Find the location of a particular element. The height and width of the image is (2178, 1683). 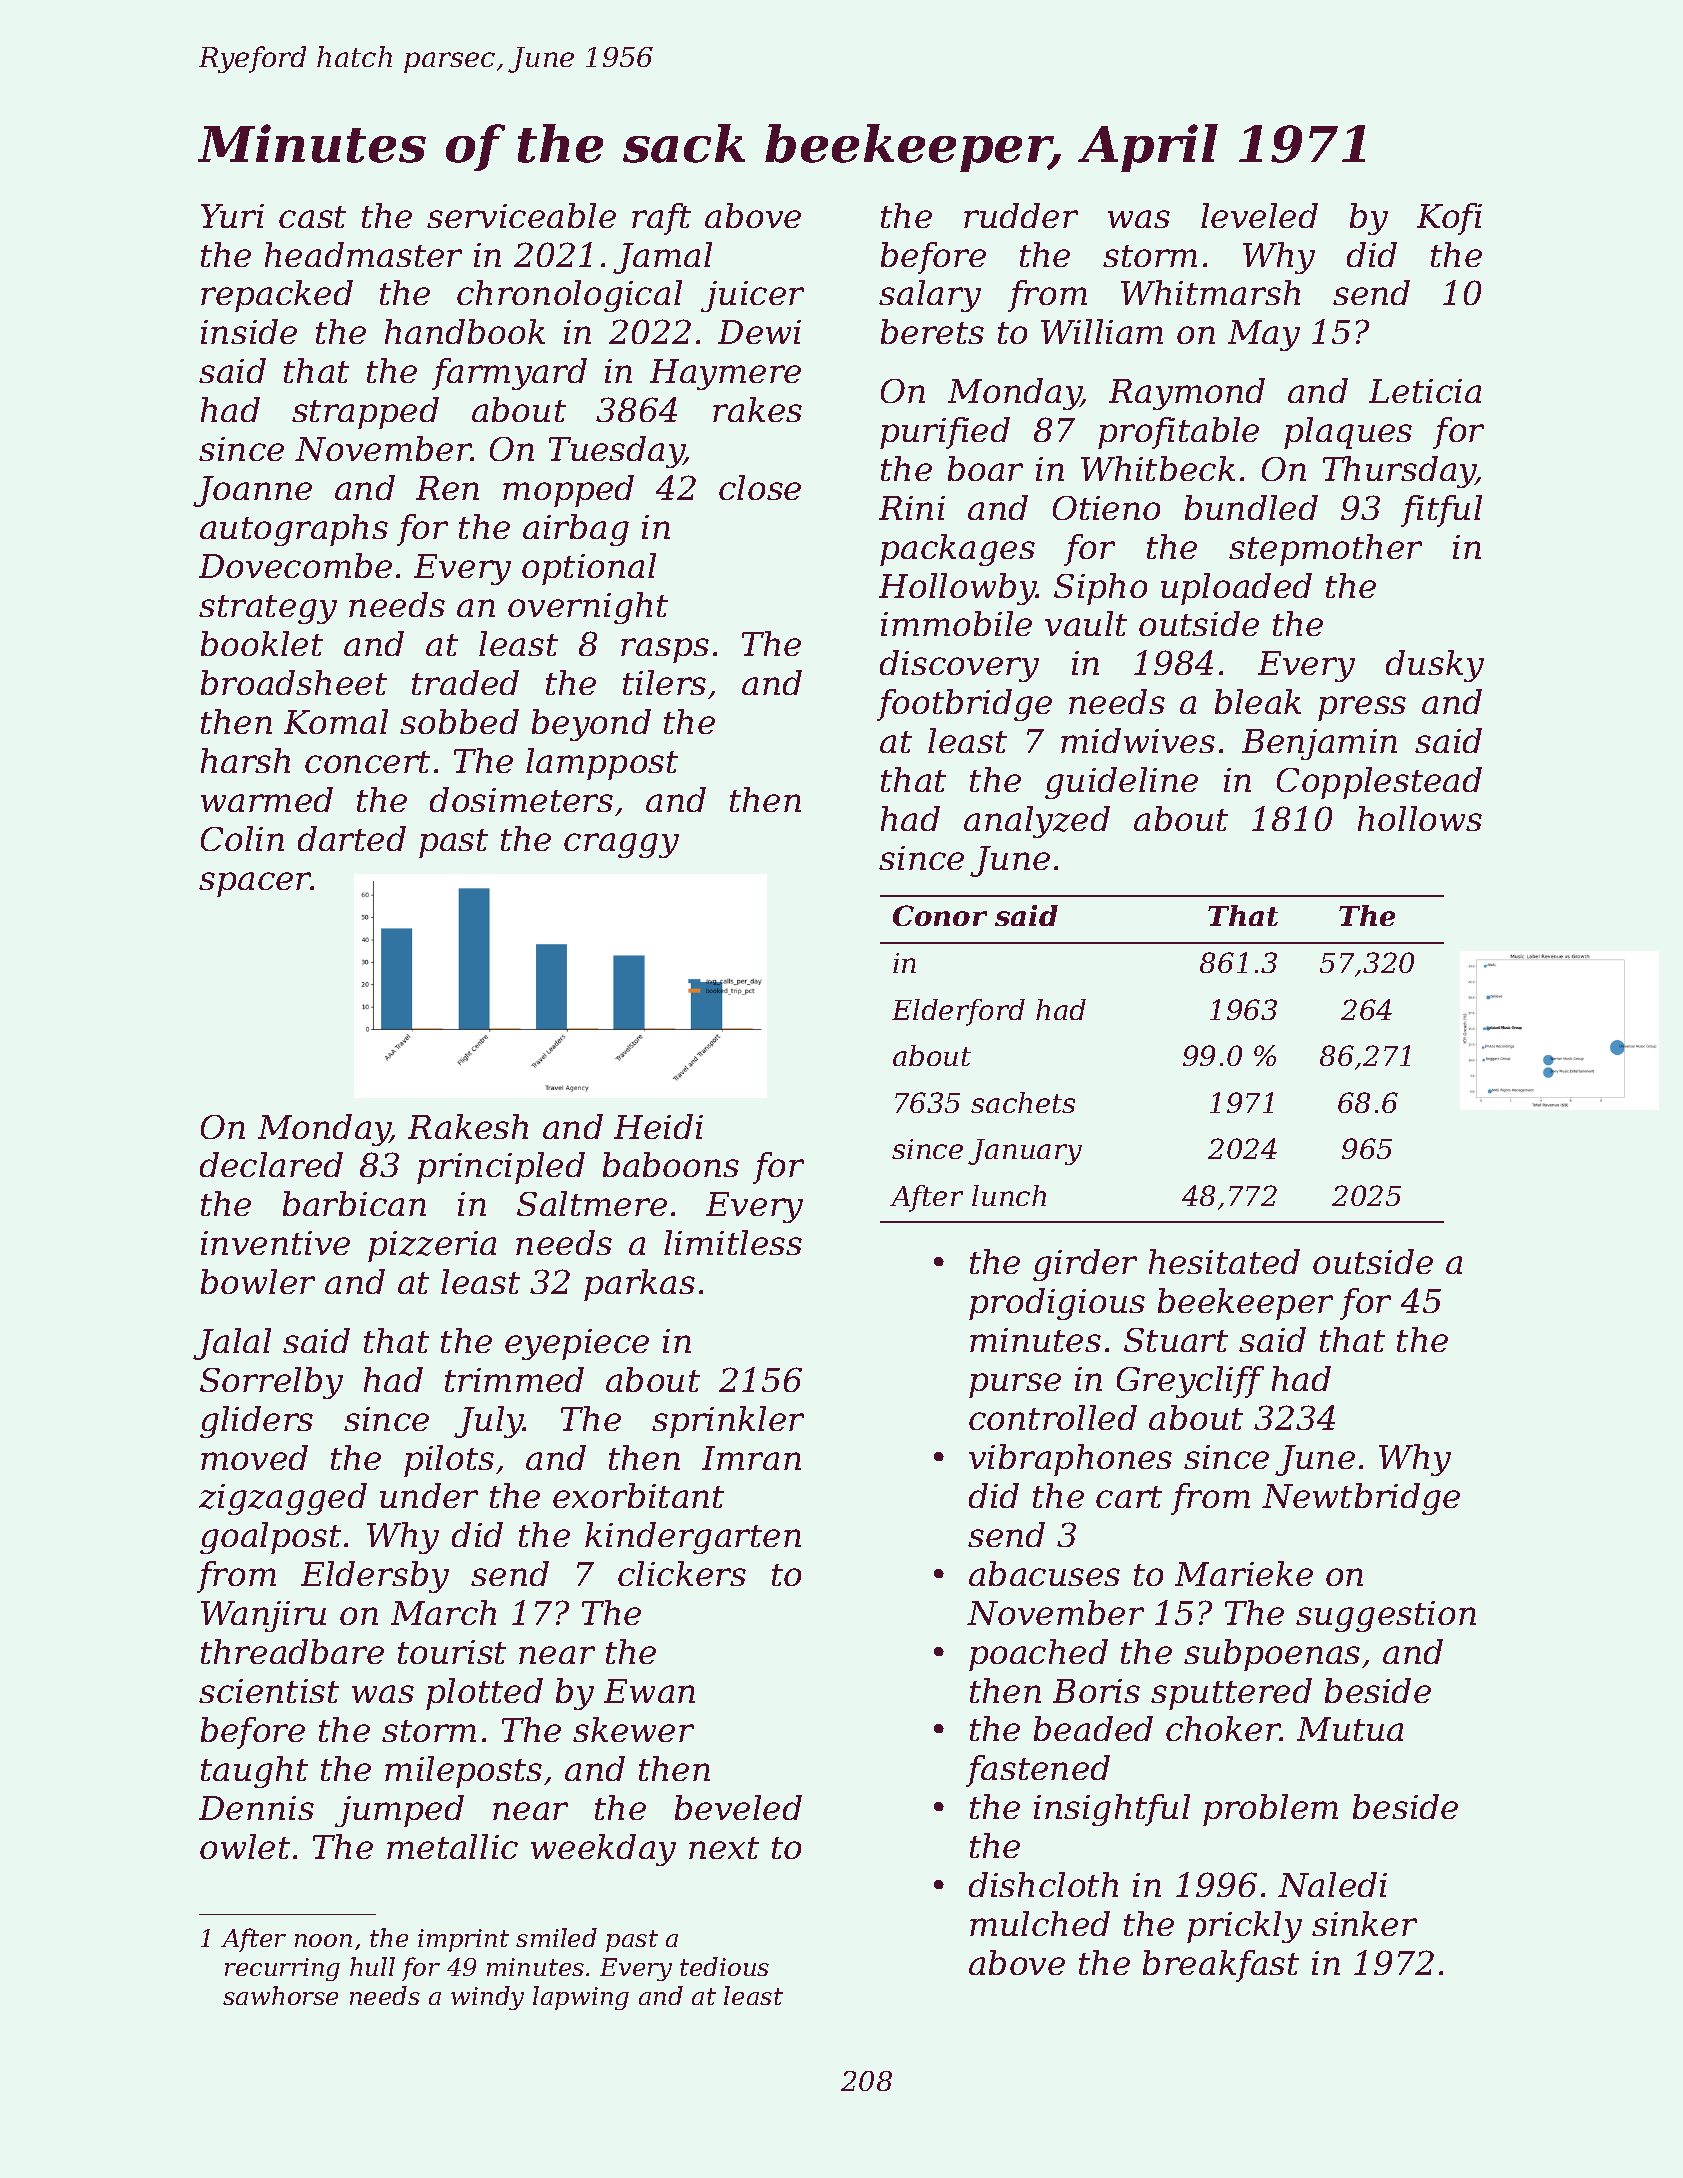

Newtbridge is located at coordinates (1361, 1499).
